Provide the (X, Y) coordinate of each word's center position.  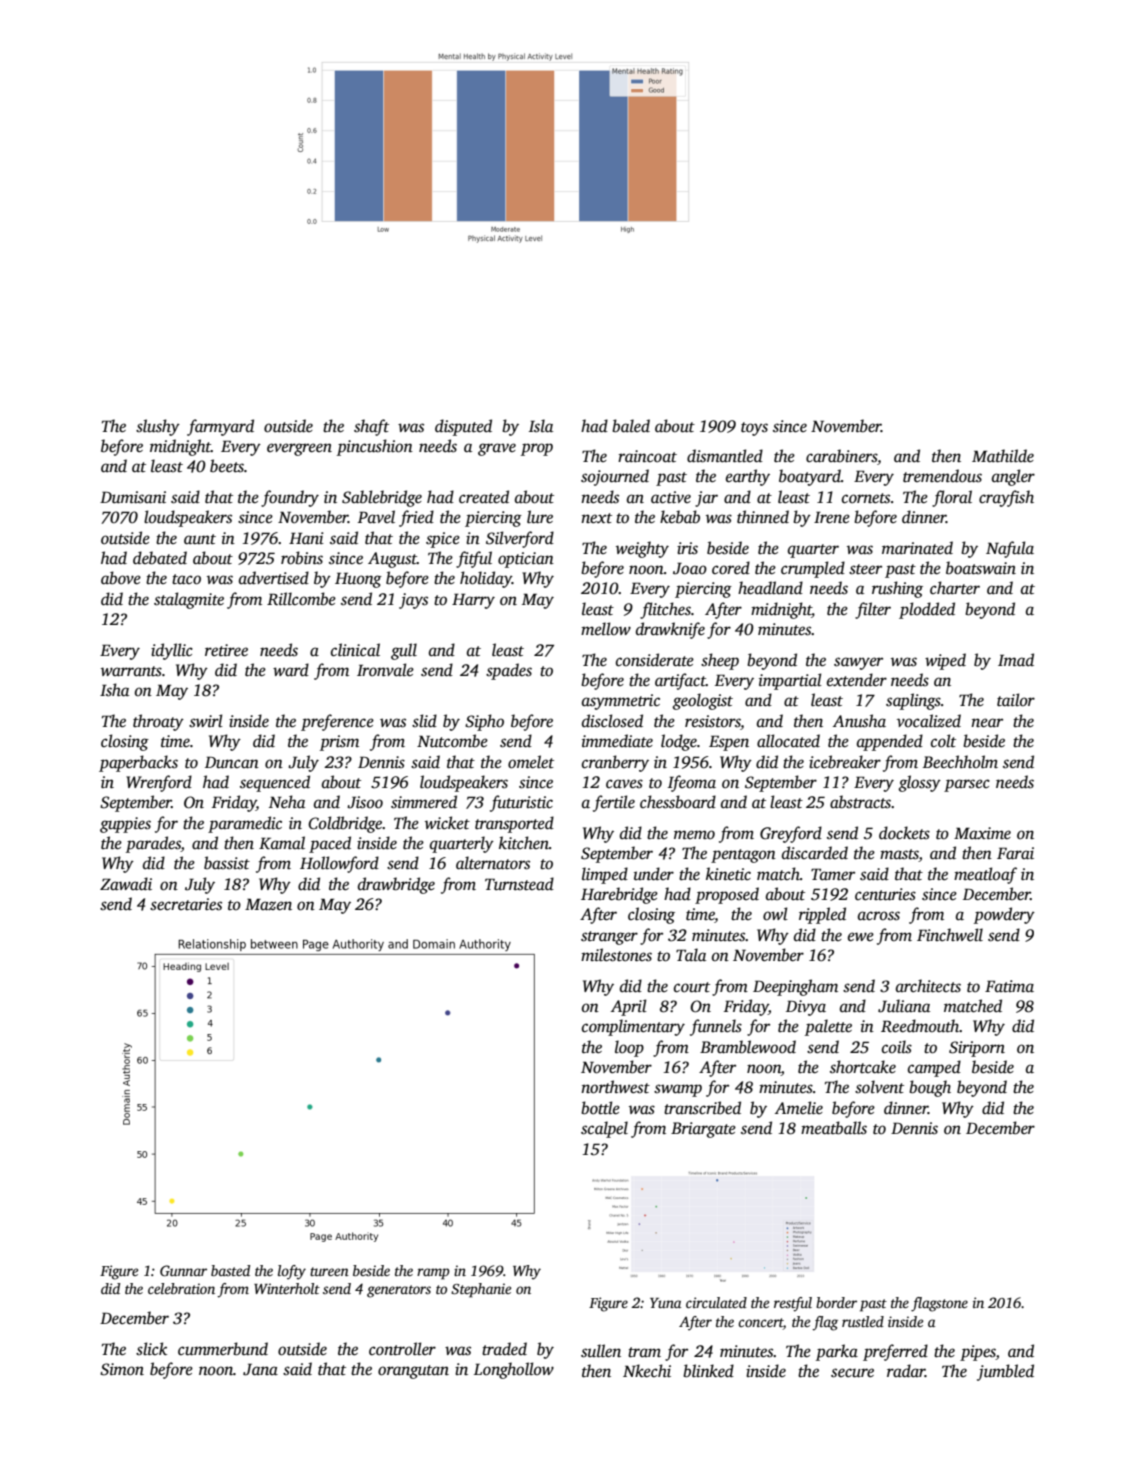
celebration (181, 1288)
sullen (601, 1351)
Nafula (1010, 549)
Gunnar (183, 1270)
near (987, 723)
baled (631, 426)
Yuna (665, 1303)
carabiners (841, 456)
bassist (227, 863)
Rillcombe (301, 599)
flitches (665, 610)
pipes (978, 1353)
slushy (158, 427)
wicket (447, 823)
